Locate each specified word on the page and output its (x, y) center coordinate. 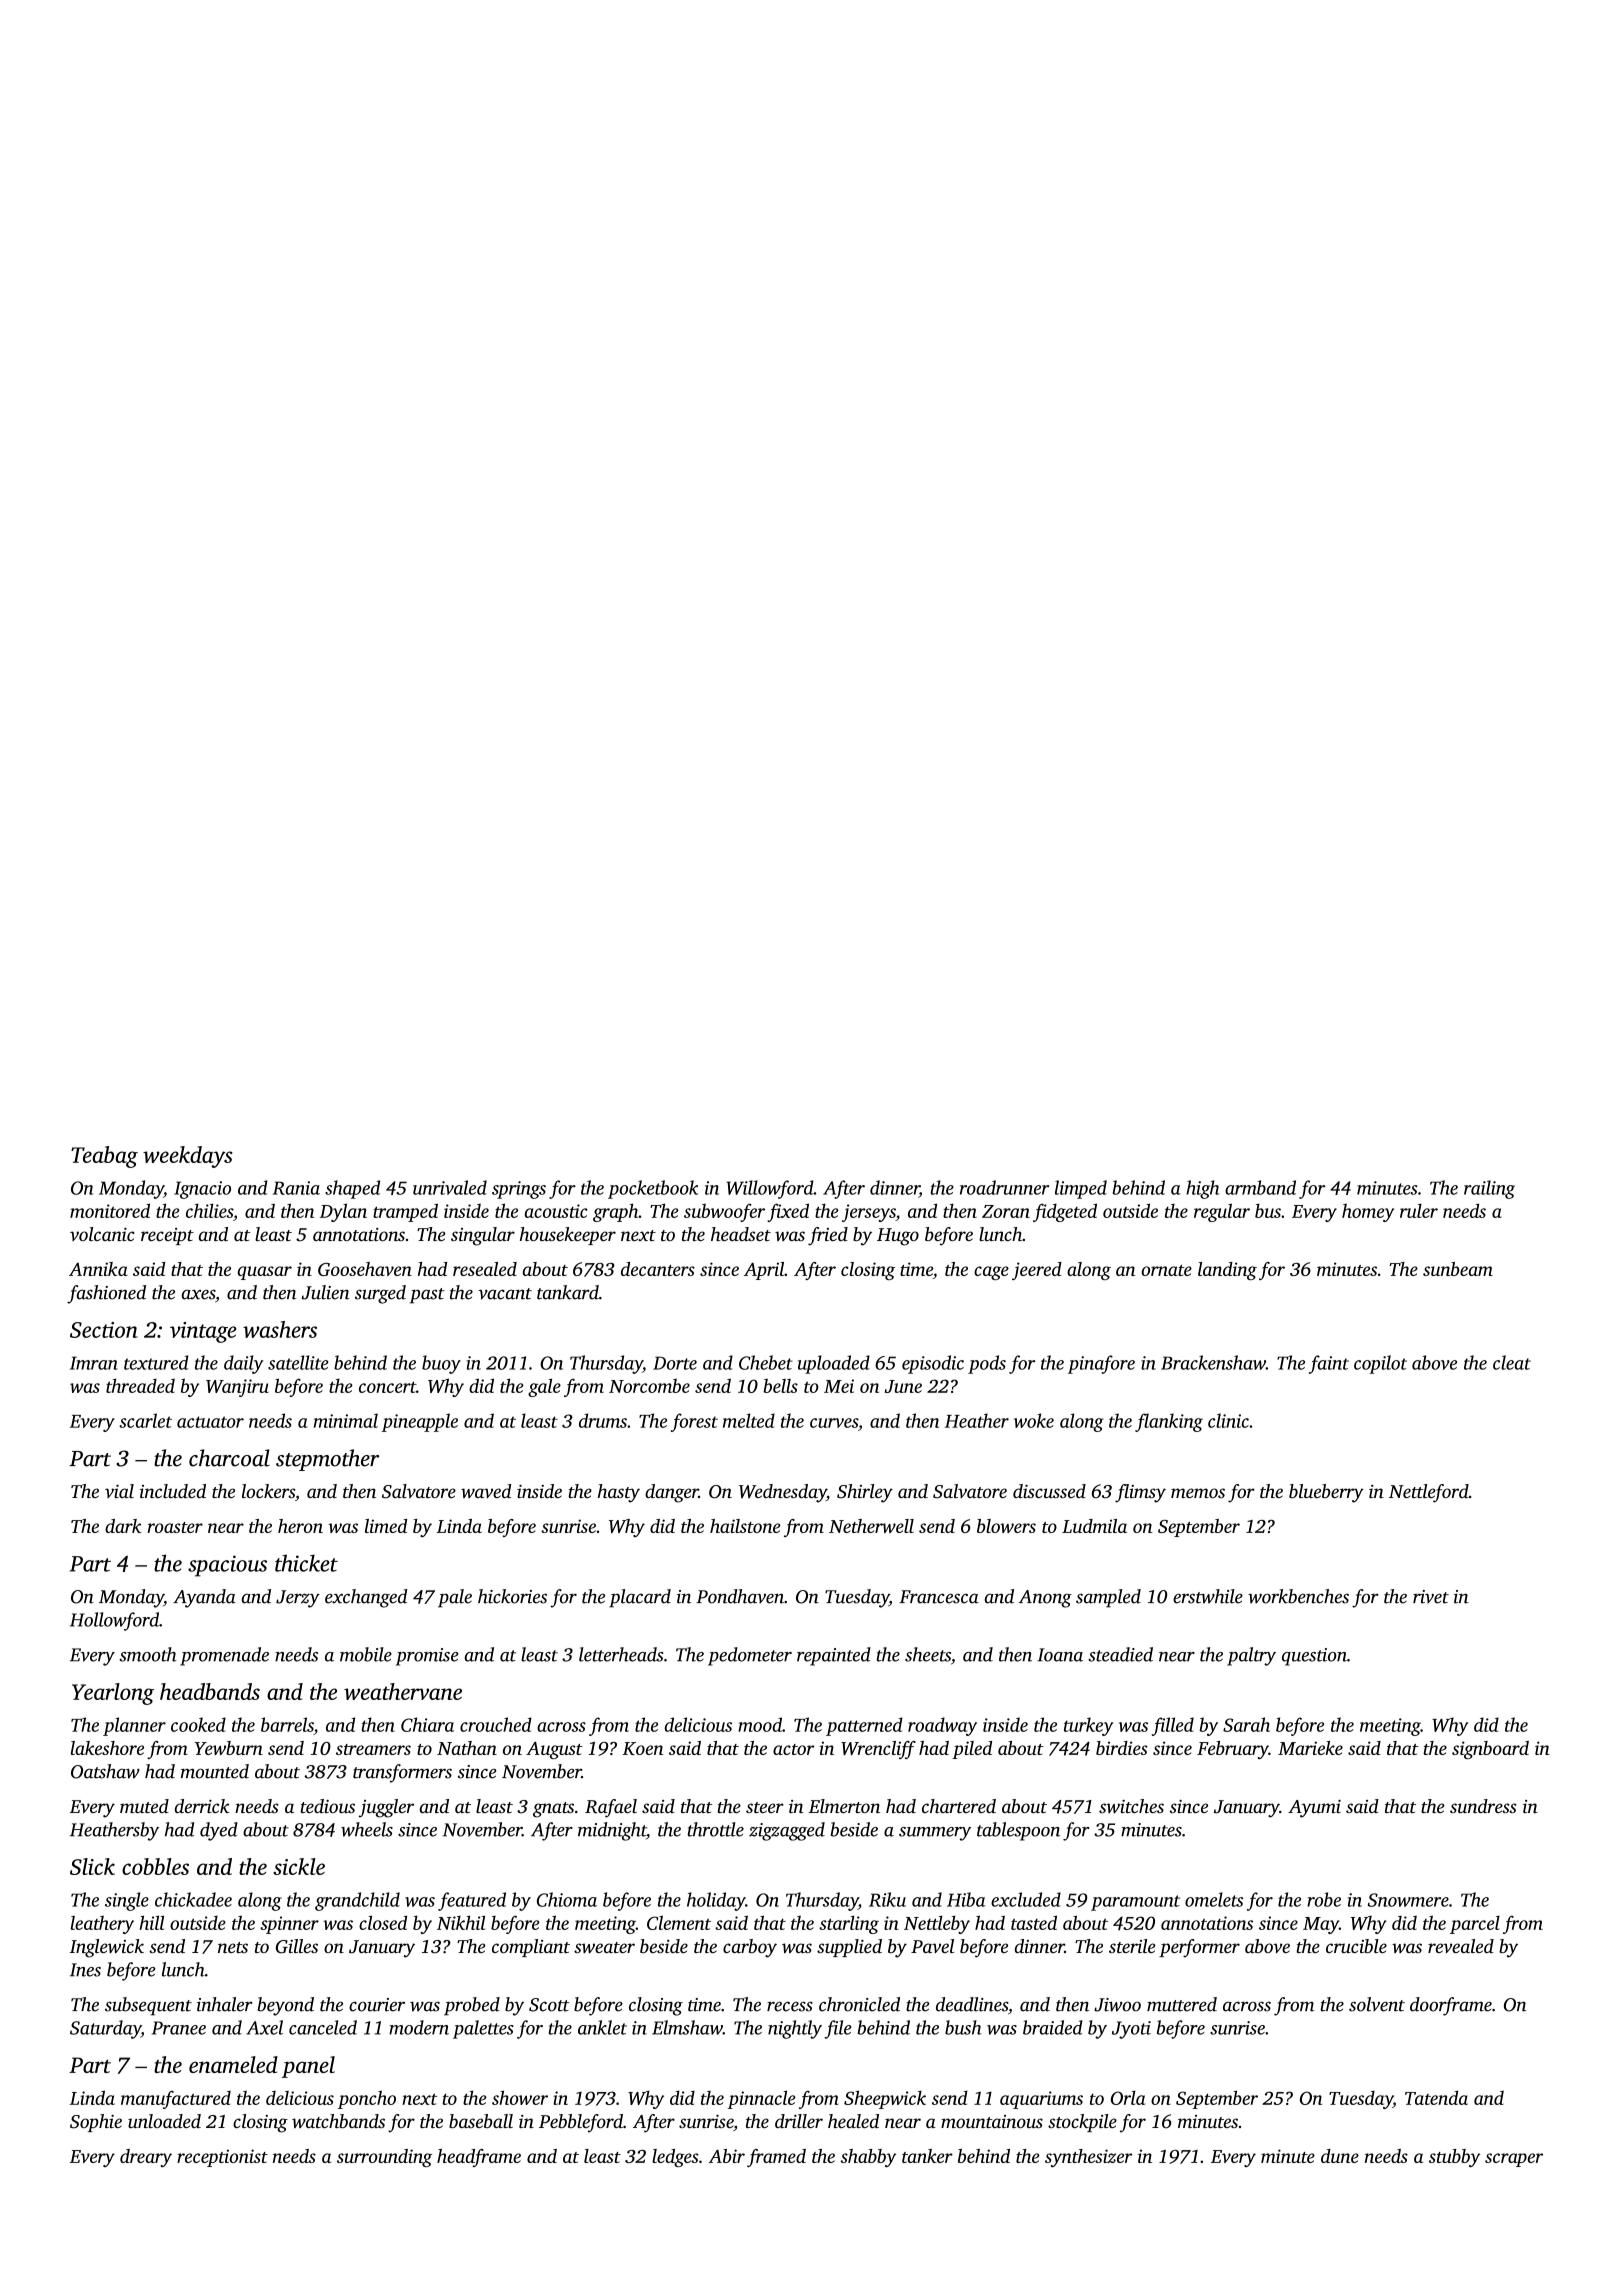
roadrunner (1004, 1187)
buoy (441, 1364)
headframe (479, 2158)
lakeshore (107, 1748)
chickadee (193, 1899)
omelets (1214, 1899)
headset (741, 1234)
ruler (1419, 1211)
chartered (959, 1806)
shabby (868, 2158)
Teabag (104, 1157)
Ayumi (1314, 1809)
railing (1489, 1189)
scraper (1514, 2160)
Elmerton (844, 1806)
